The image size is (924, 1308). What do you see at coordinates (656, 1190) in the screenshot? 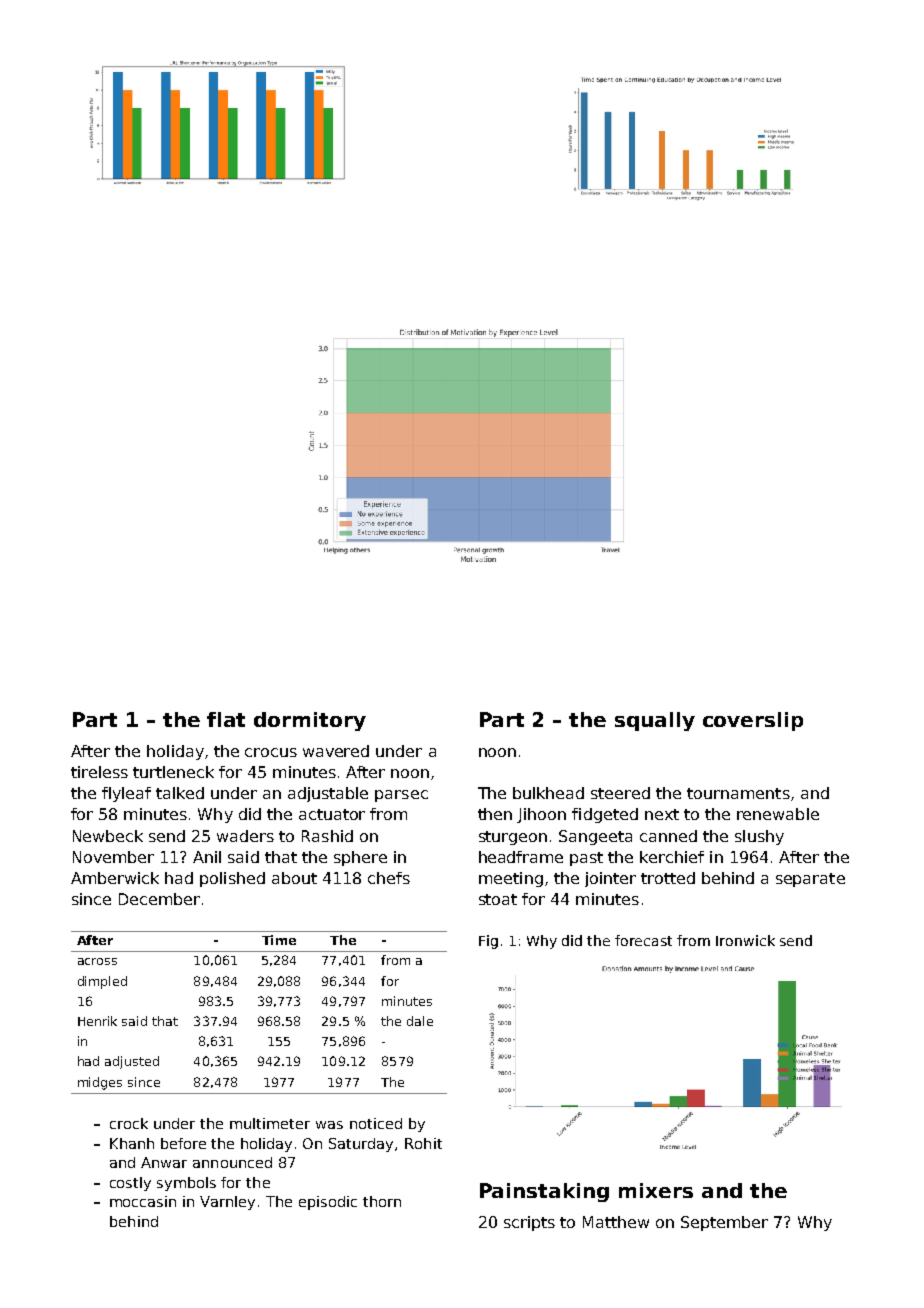
I see `mixers` at bounding box center [656, 1190].
